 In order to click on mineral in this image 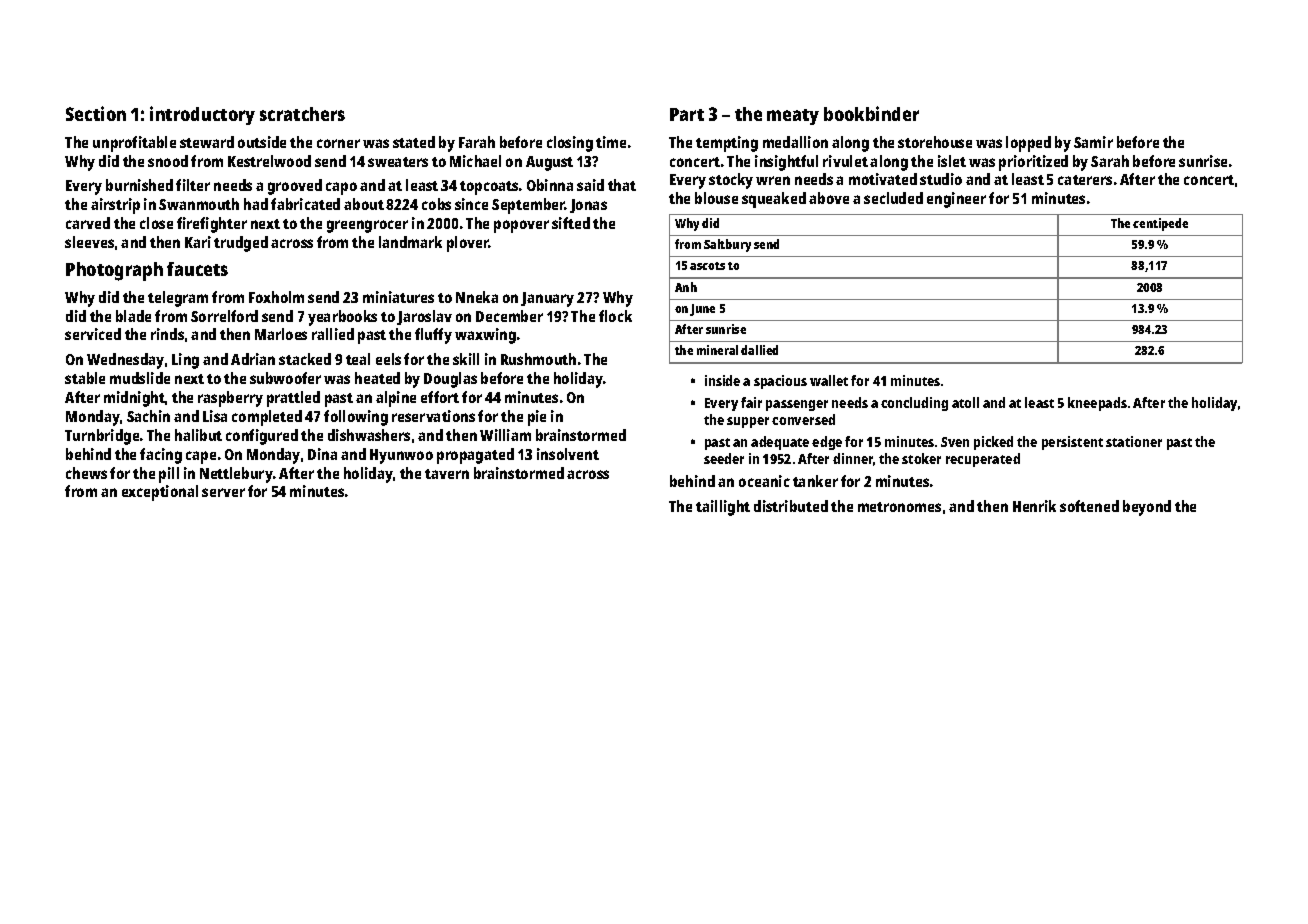, I will do `click(717, 350)`.
